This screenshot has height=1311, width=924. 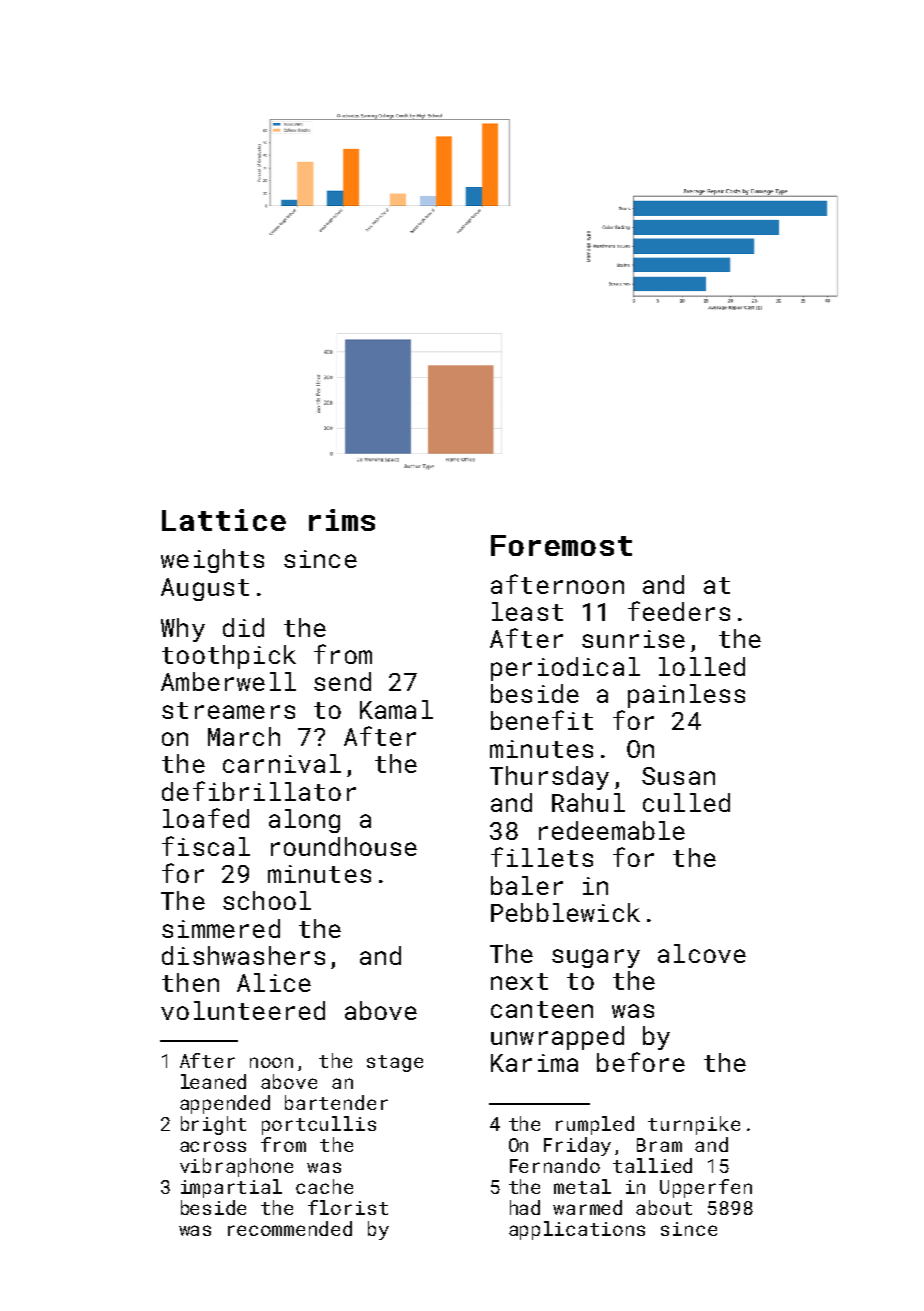 I want to click on lolled, so click(x=702, y=666).
